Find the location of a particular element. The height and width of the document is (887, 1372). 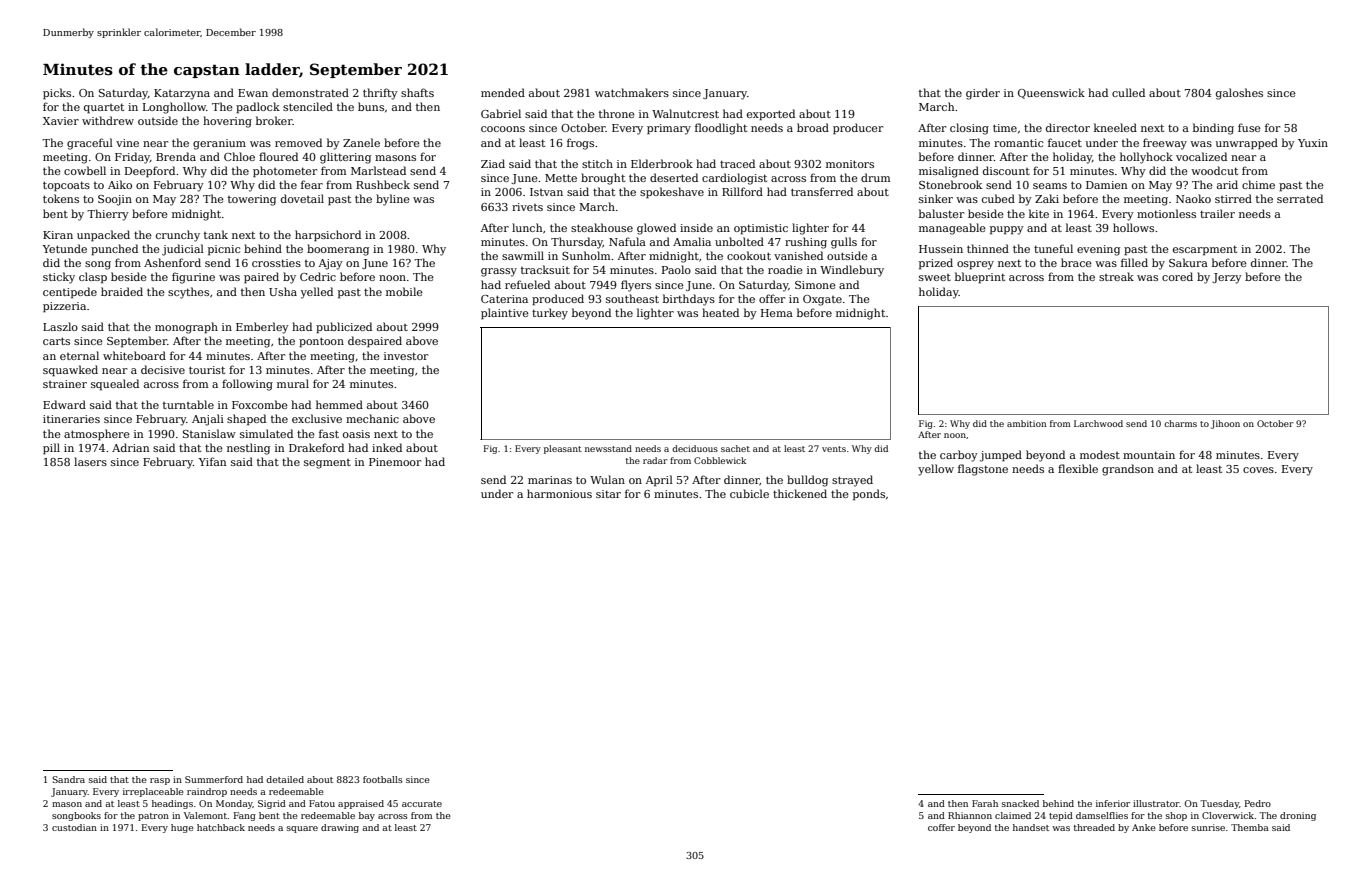

girder is located at coordinates (983, 94).
